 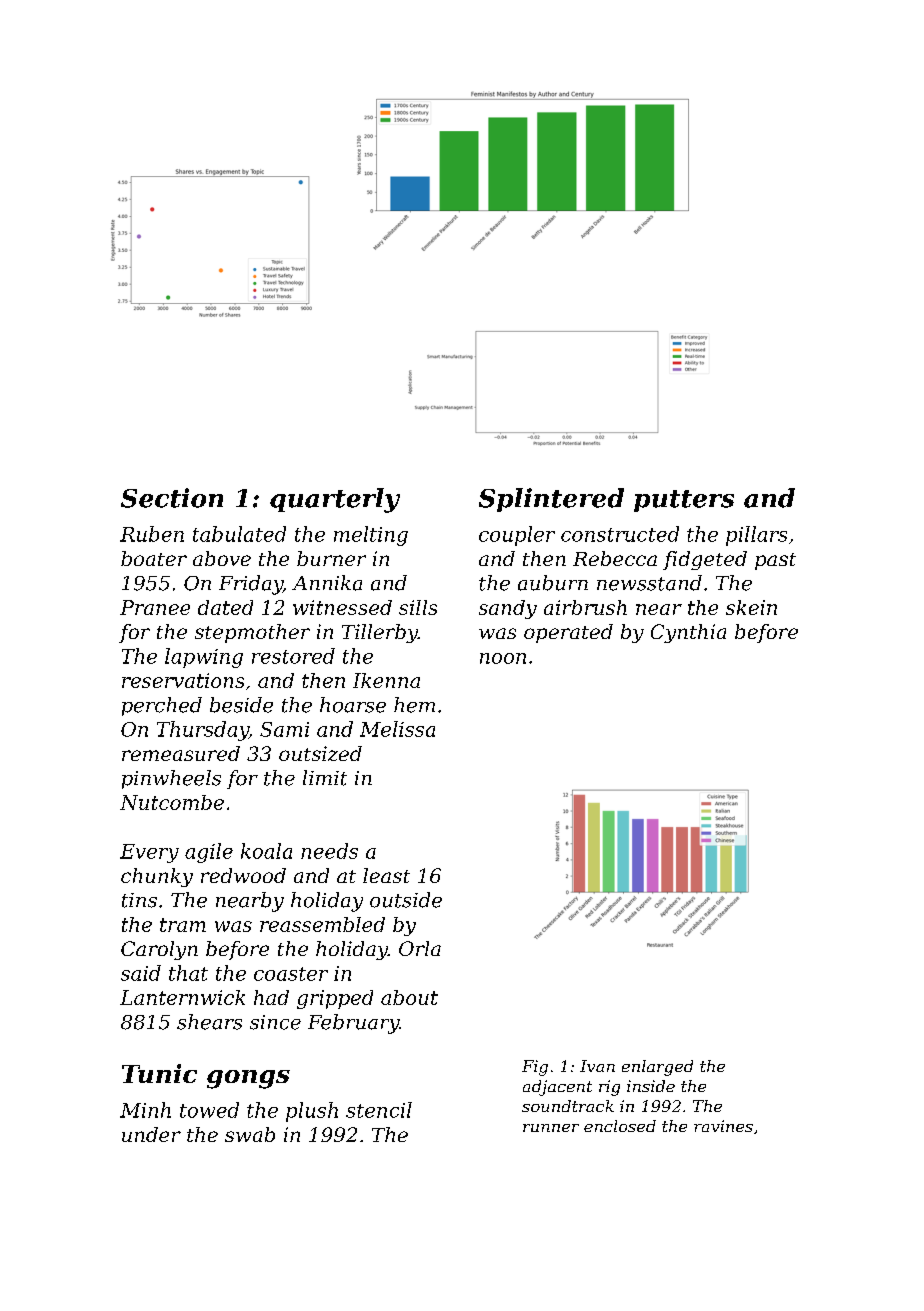 What do you see at coordinates (684, 501) in the document?
I see `putters` at bounding box center [684, 501].
